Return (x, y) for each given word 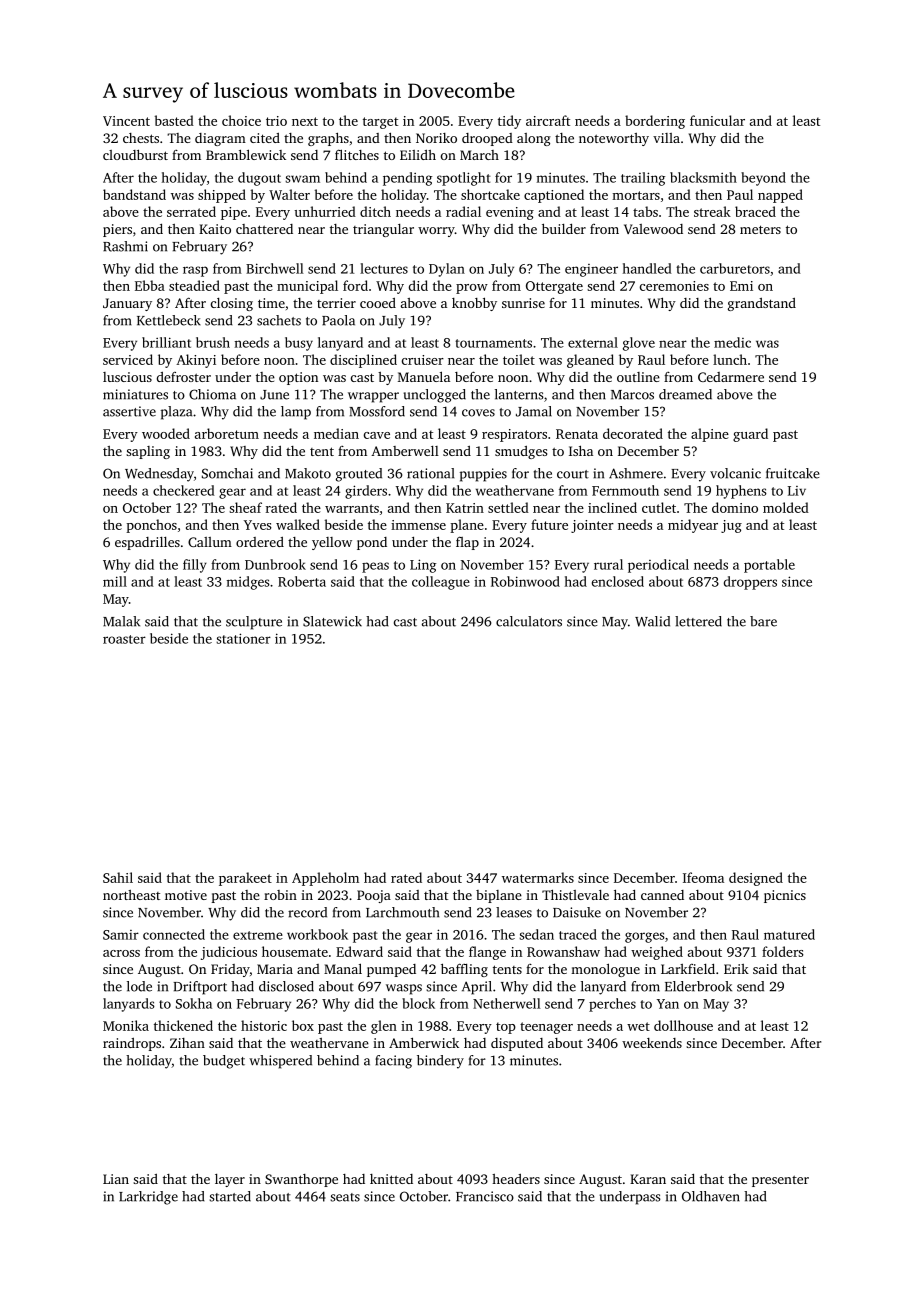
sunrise (523, 303)
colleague (441, 583)
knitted (391, 1179)
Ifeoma (703, 877)
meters (760, 229)
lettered (698, 621)
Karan (648, 1179)
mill (115, 581)
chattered (264, 229)
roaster (124, 639)
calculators (529, 621)
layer (230, 1180)
